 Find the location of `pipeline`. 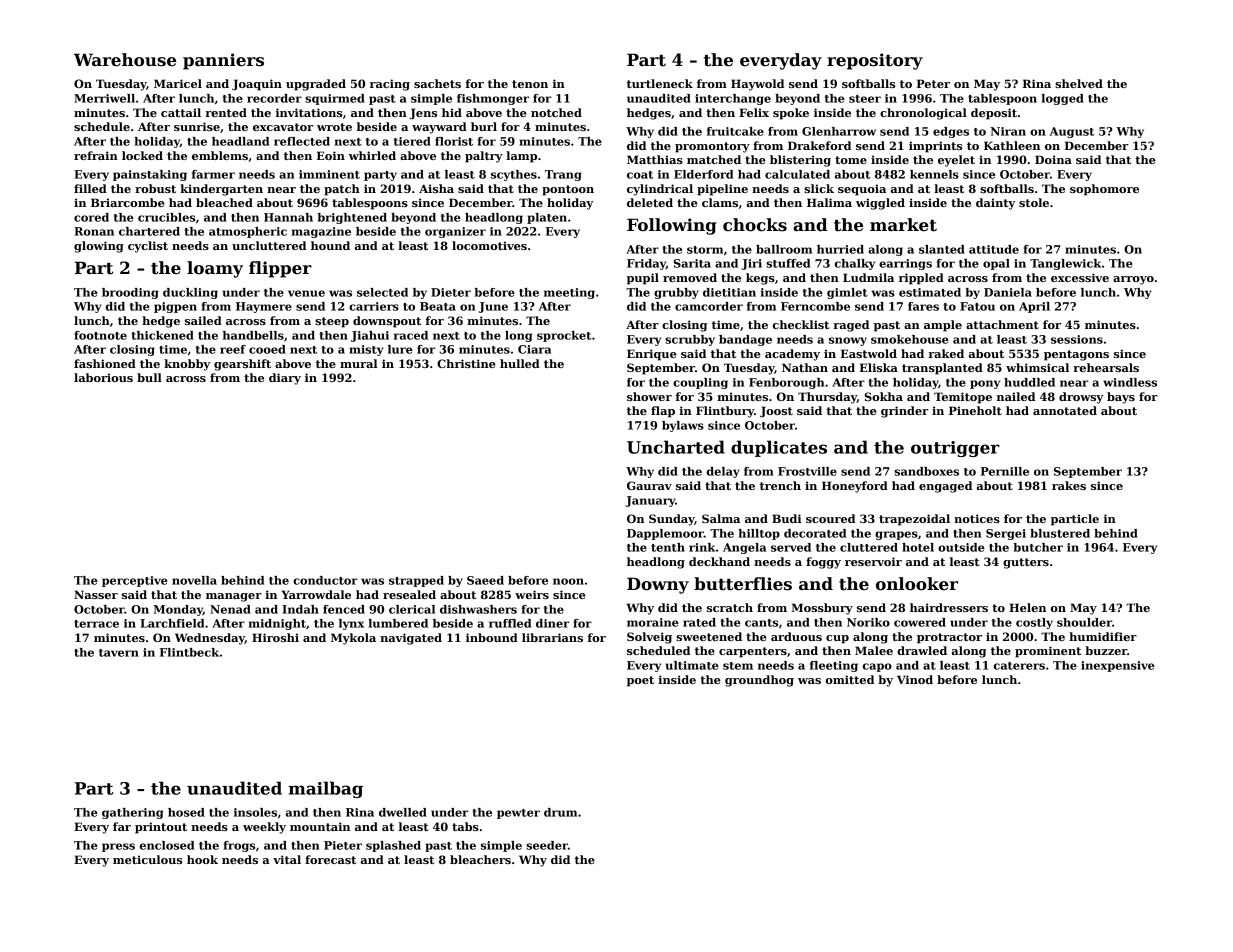

pipeline is located at coordinates (722, 190).
